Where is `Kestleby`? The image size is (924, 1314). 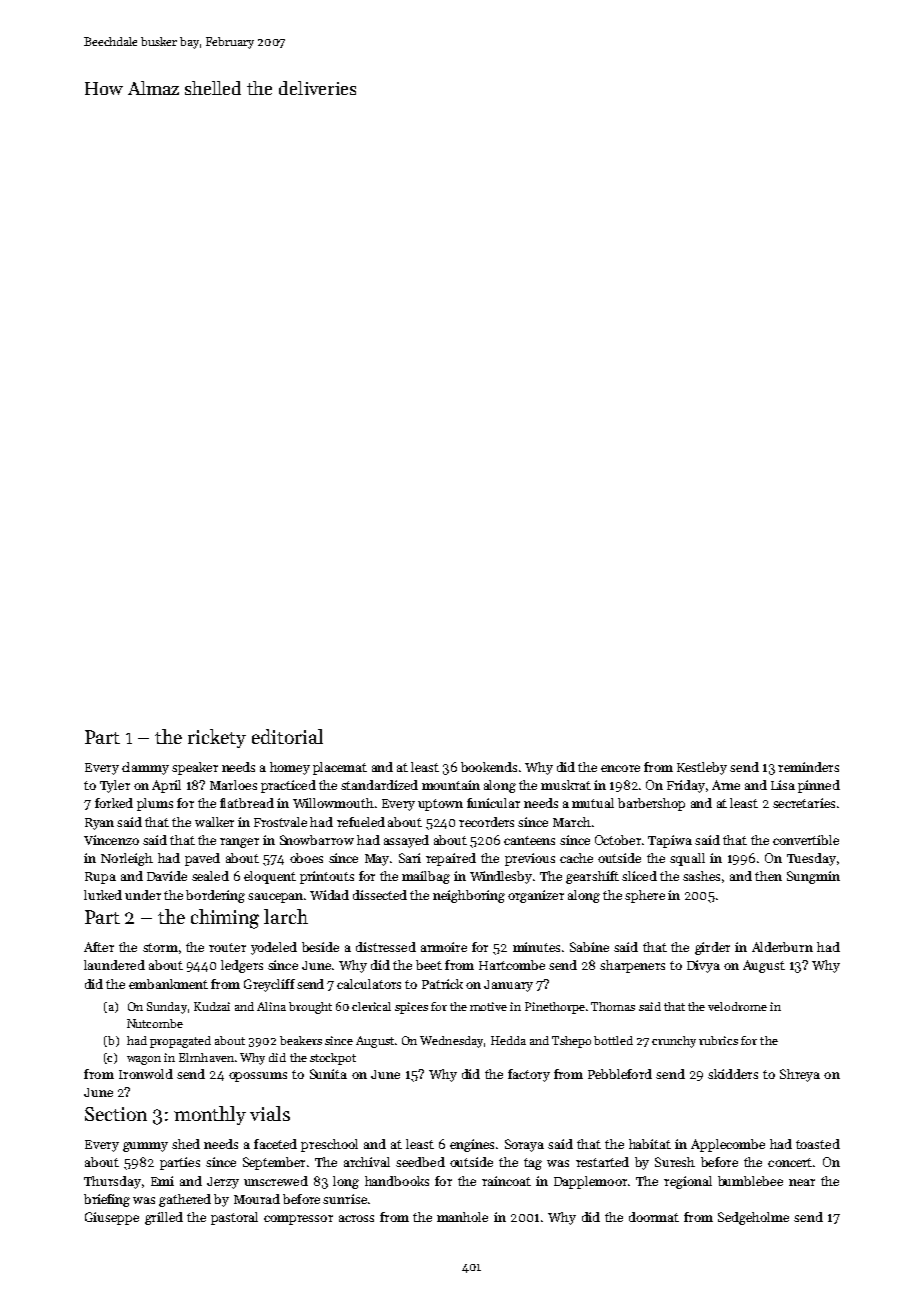 Kestleby is located at coordinates (702, 768).
